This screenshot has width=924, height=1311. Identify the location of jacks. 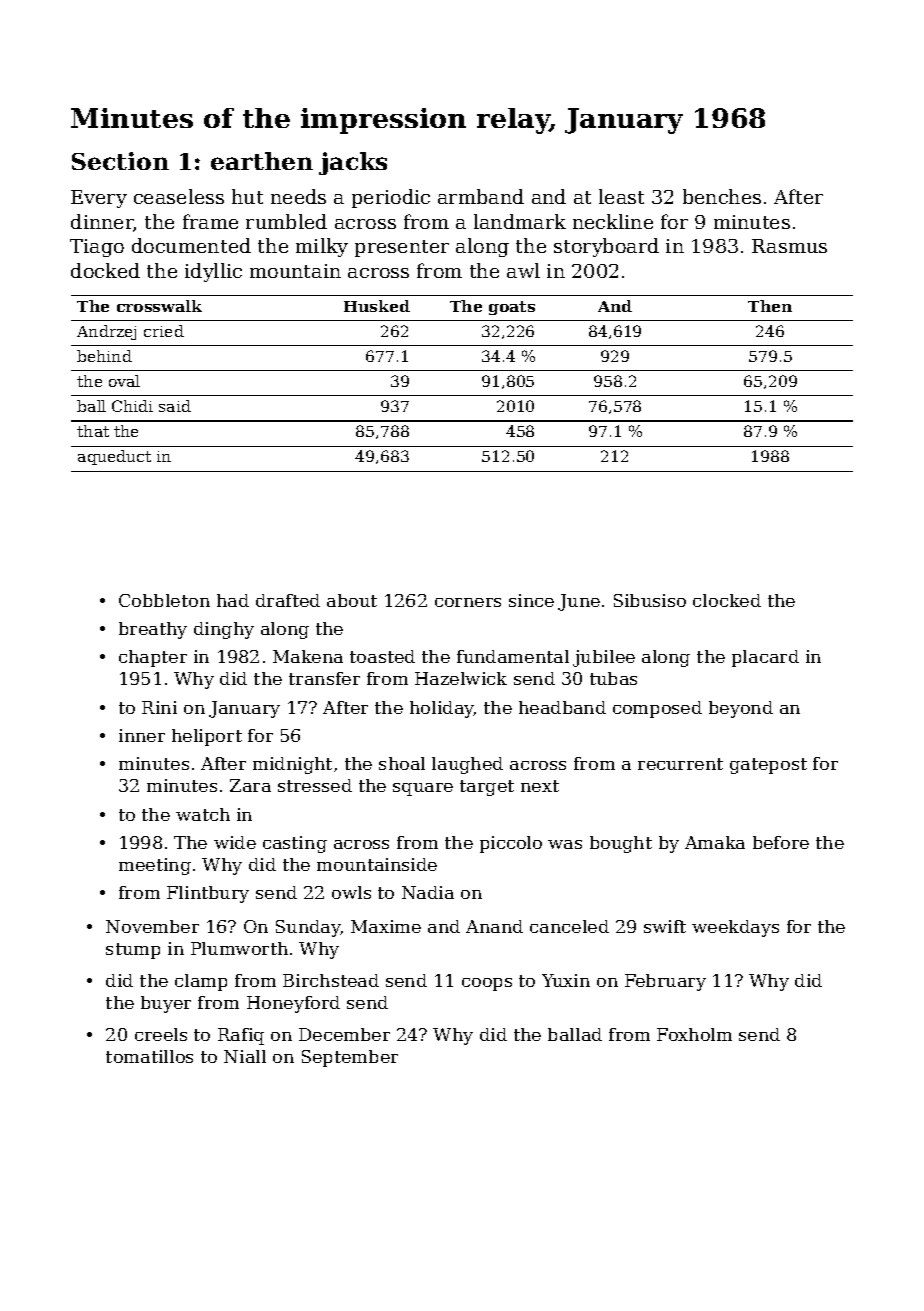
(353, 163).
